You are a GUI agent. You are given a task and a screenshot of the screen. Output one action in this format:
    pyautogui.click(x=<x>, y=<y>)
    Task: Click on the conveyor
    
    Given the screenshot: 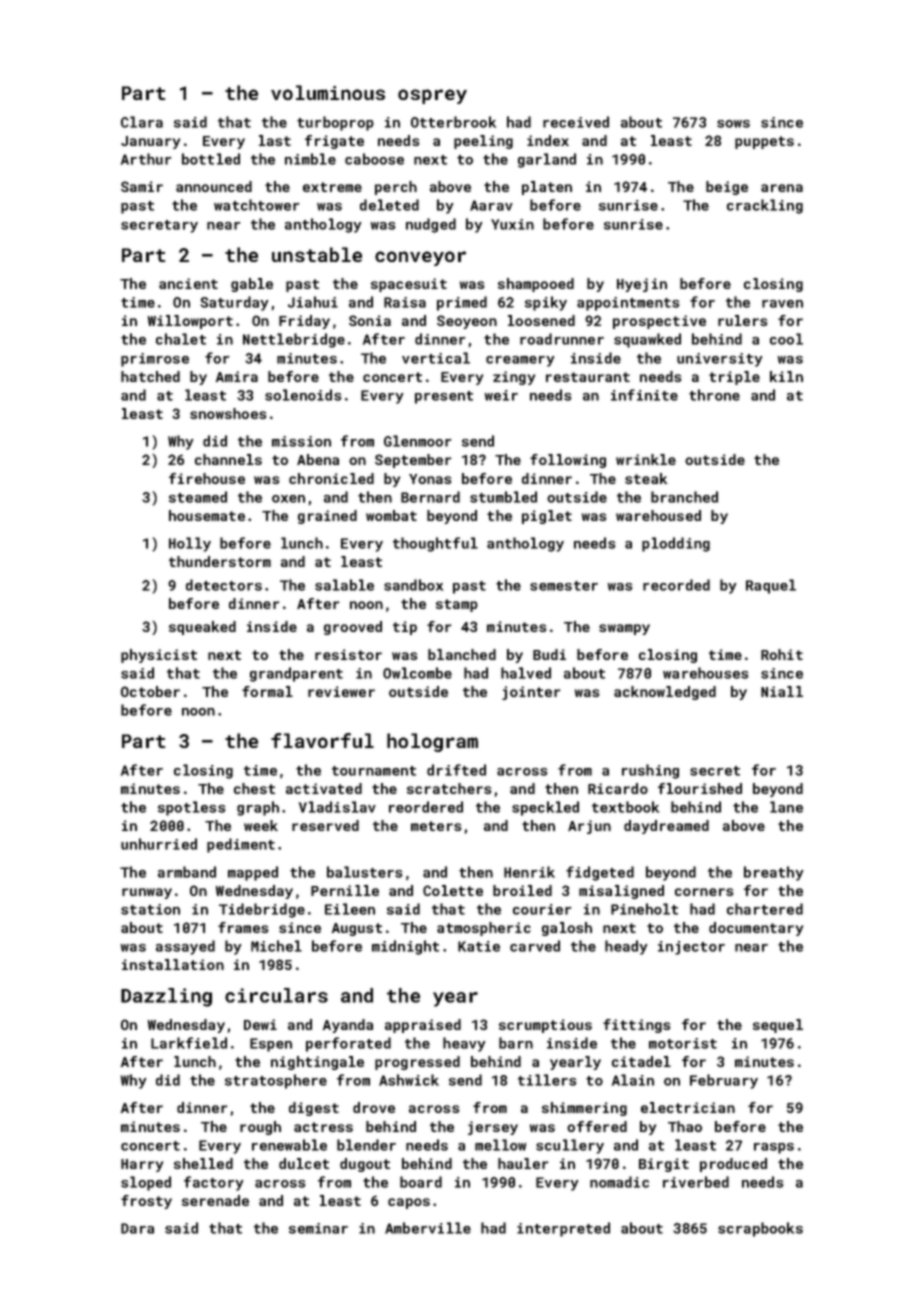 What is the action you would take?
    pyautogui.click(x=420, y=258)
